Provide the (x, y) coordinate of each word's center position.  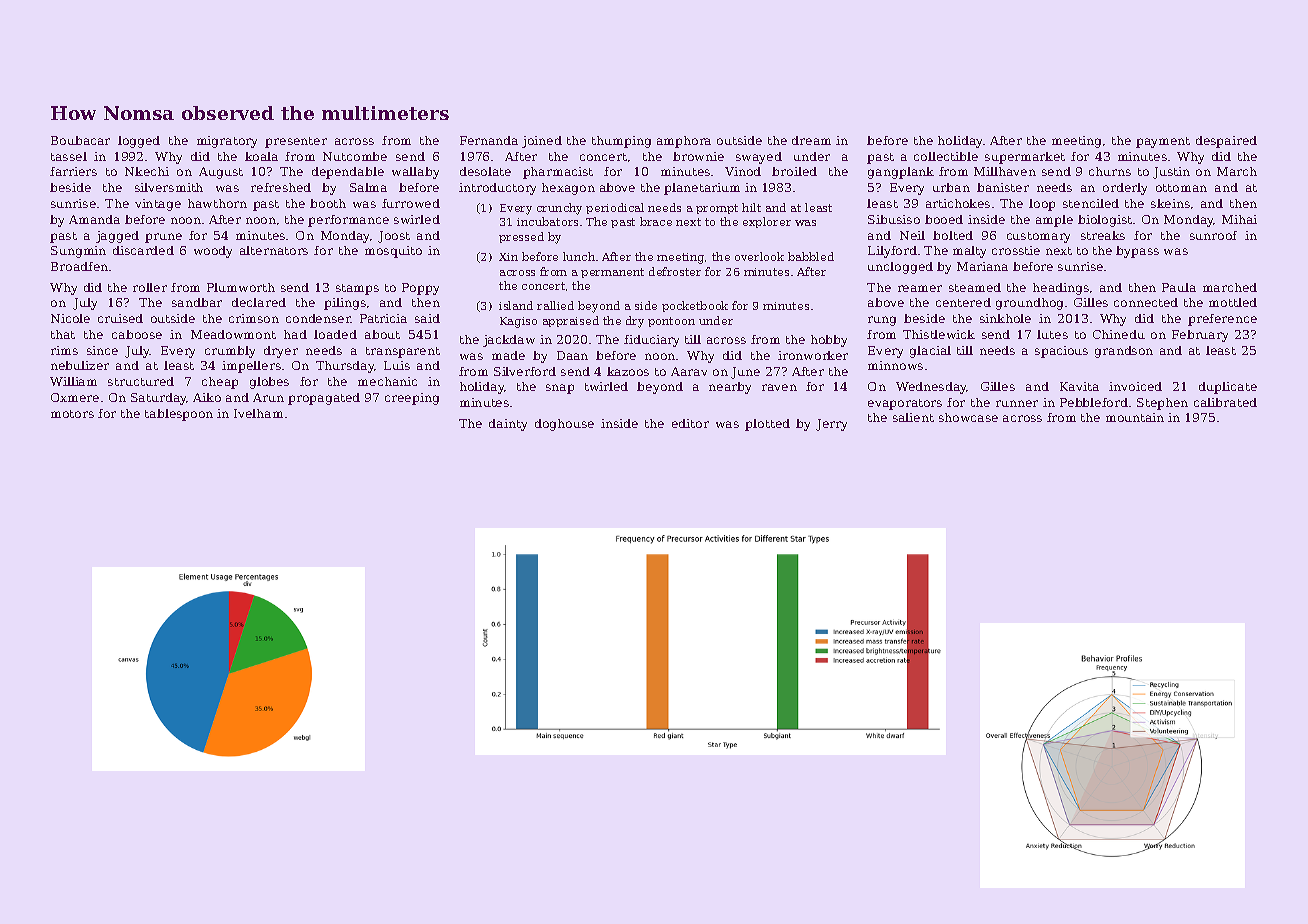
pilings (345, 304)
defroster (675, 271)
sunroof (1213, 235)
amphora (684, 142)
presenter (296, 142)
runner (1017, 403)
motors (72, 414)
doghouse (564, 425)
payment (1163, 142)
